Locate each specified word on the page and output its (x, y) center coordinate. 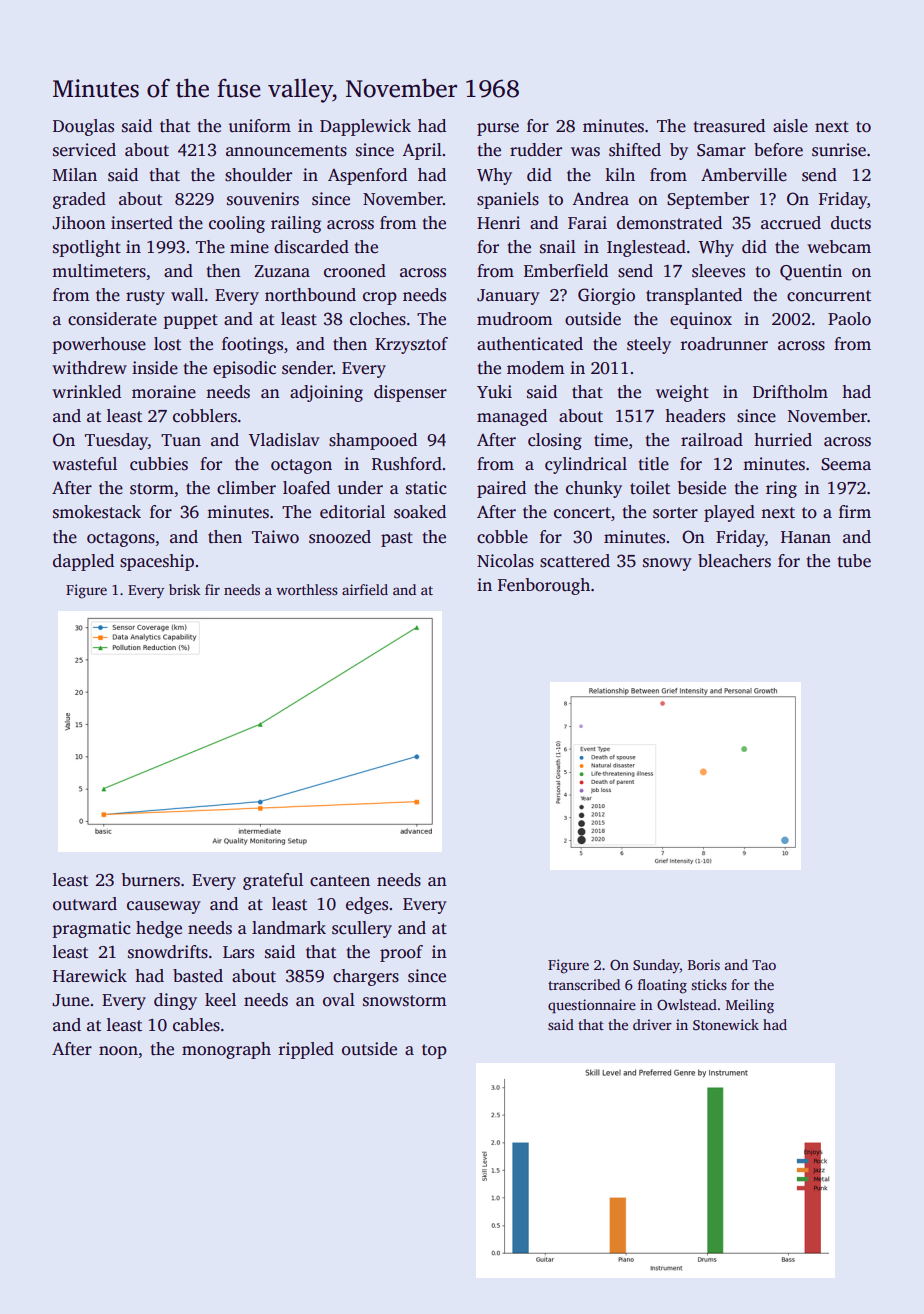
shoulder (258, 175)
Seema (846, 464)
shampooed (373, 441)
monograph (226, 1050)
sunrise (839, 150)
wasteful (84, 464)
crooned (355, 271)
